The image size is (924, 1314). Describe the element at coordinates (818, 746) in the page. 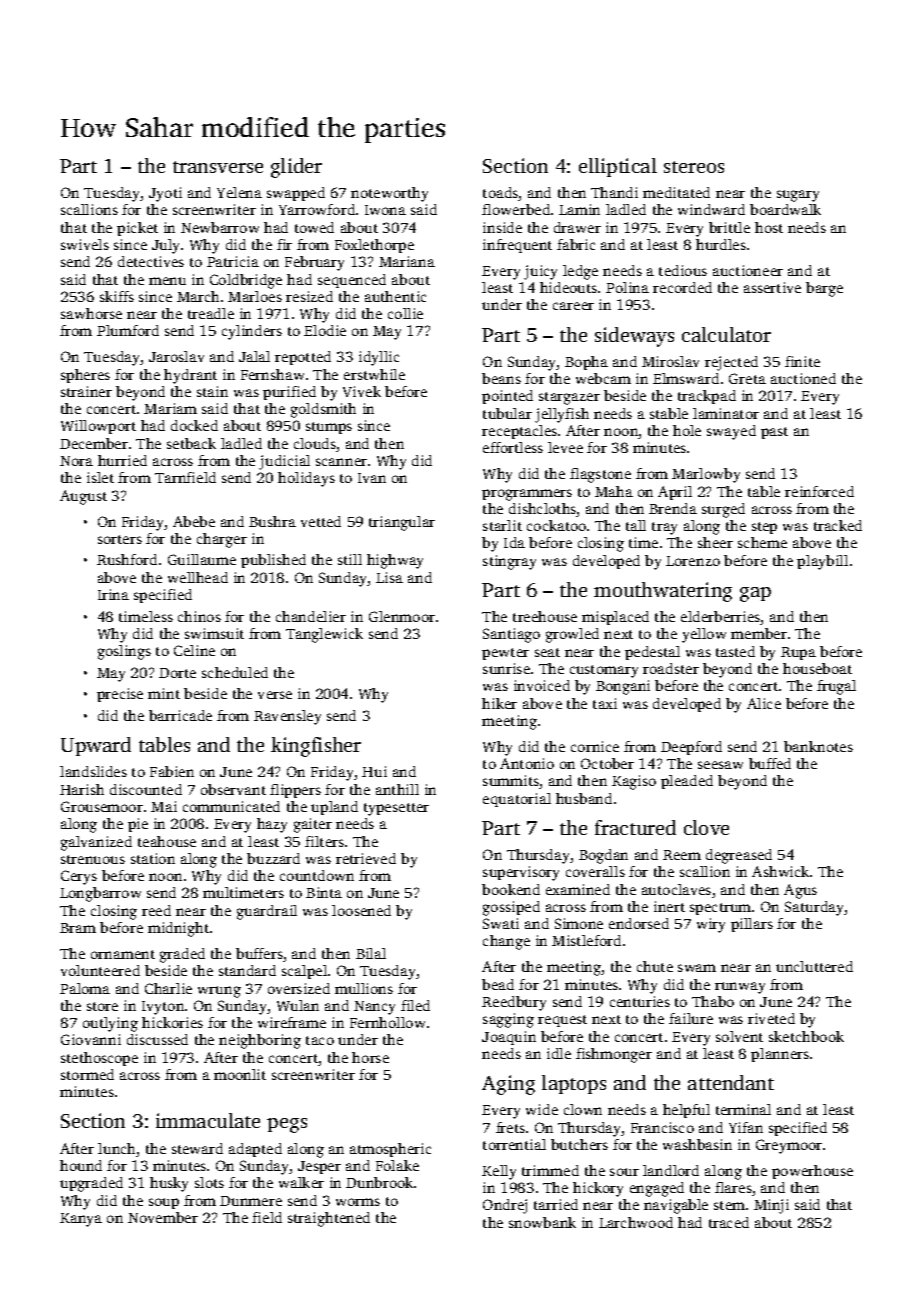

I see `banknotes` at that location.
